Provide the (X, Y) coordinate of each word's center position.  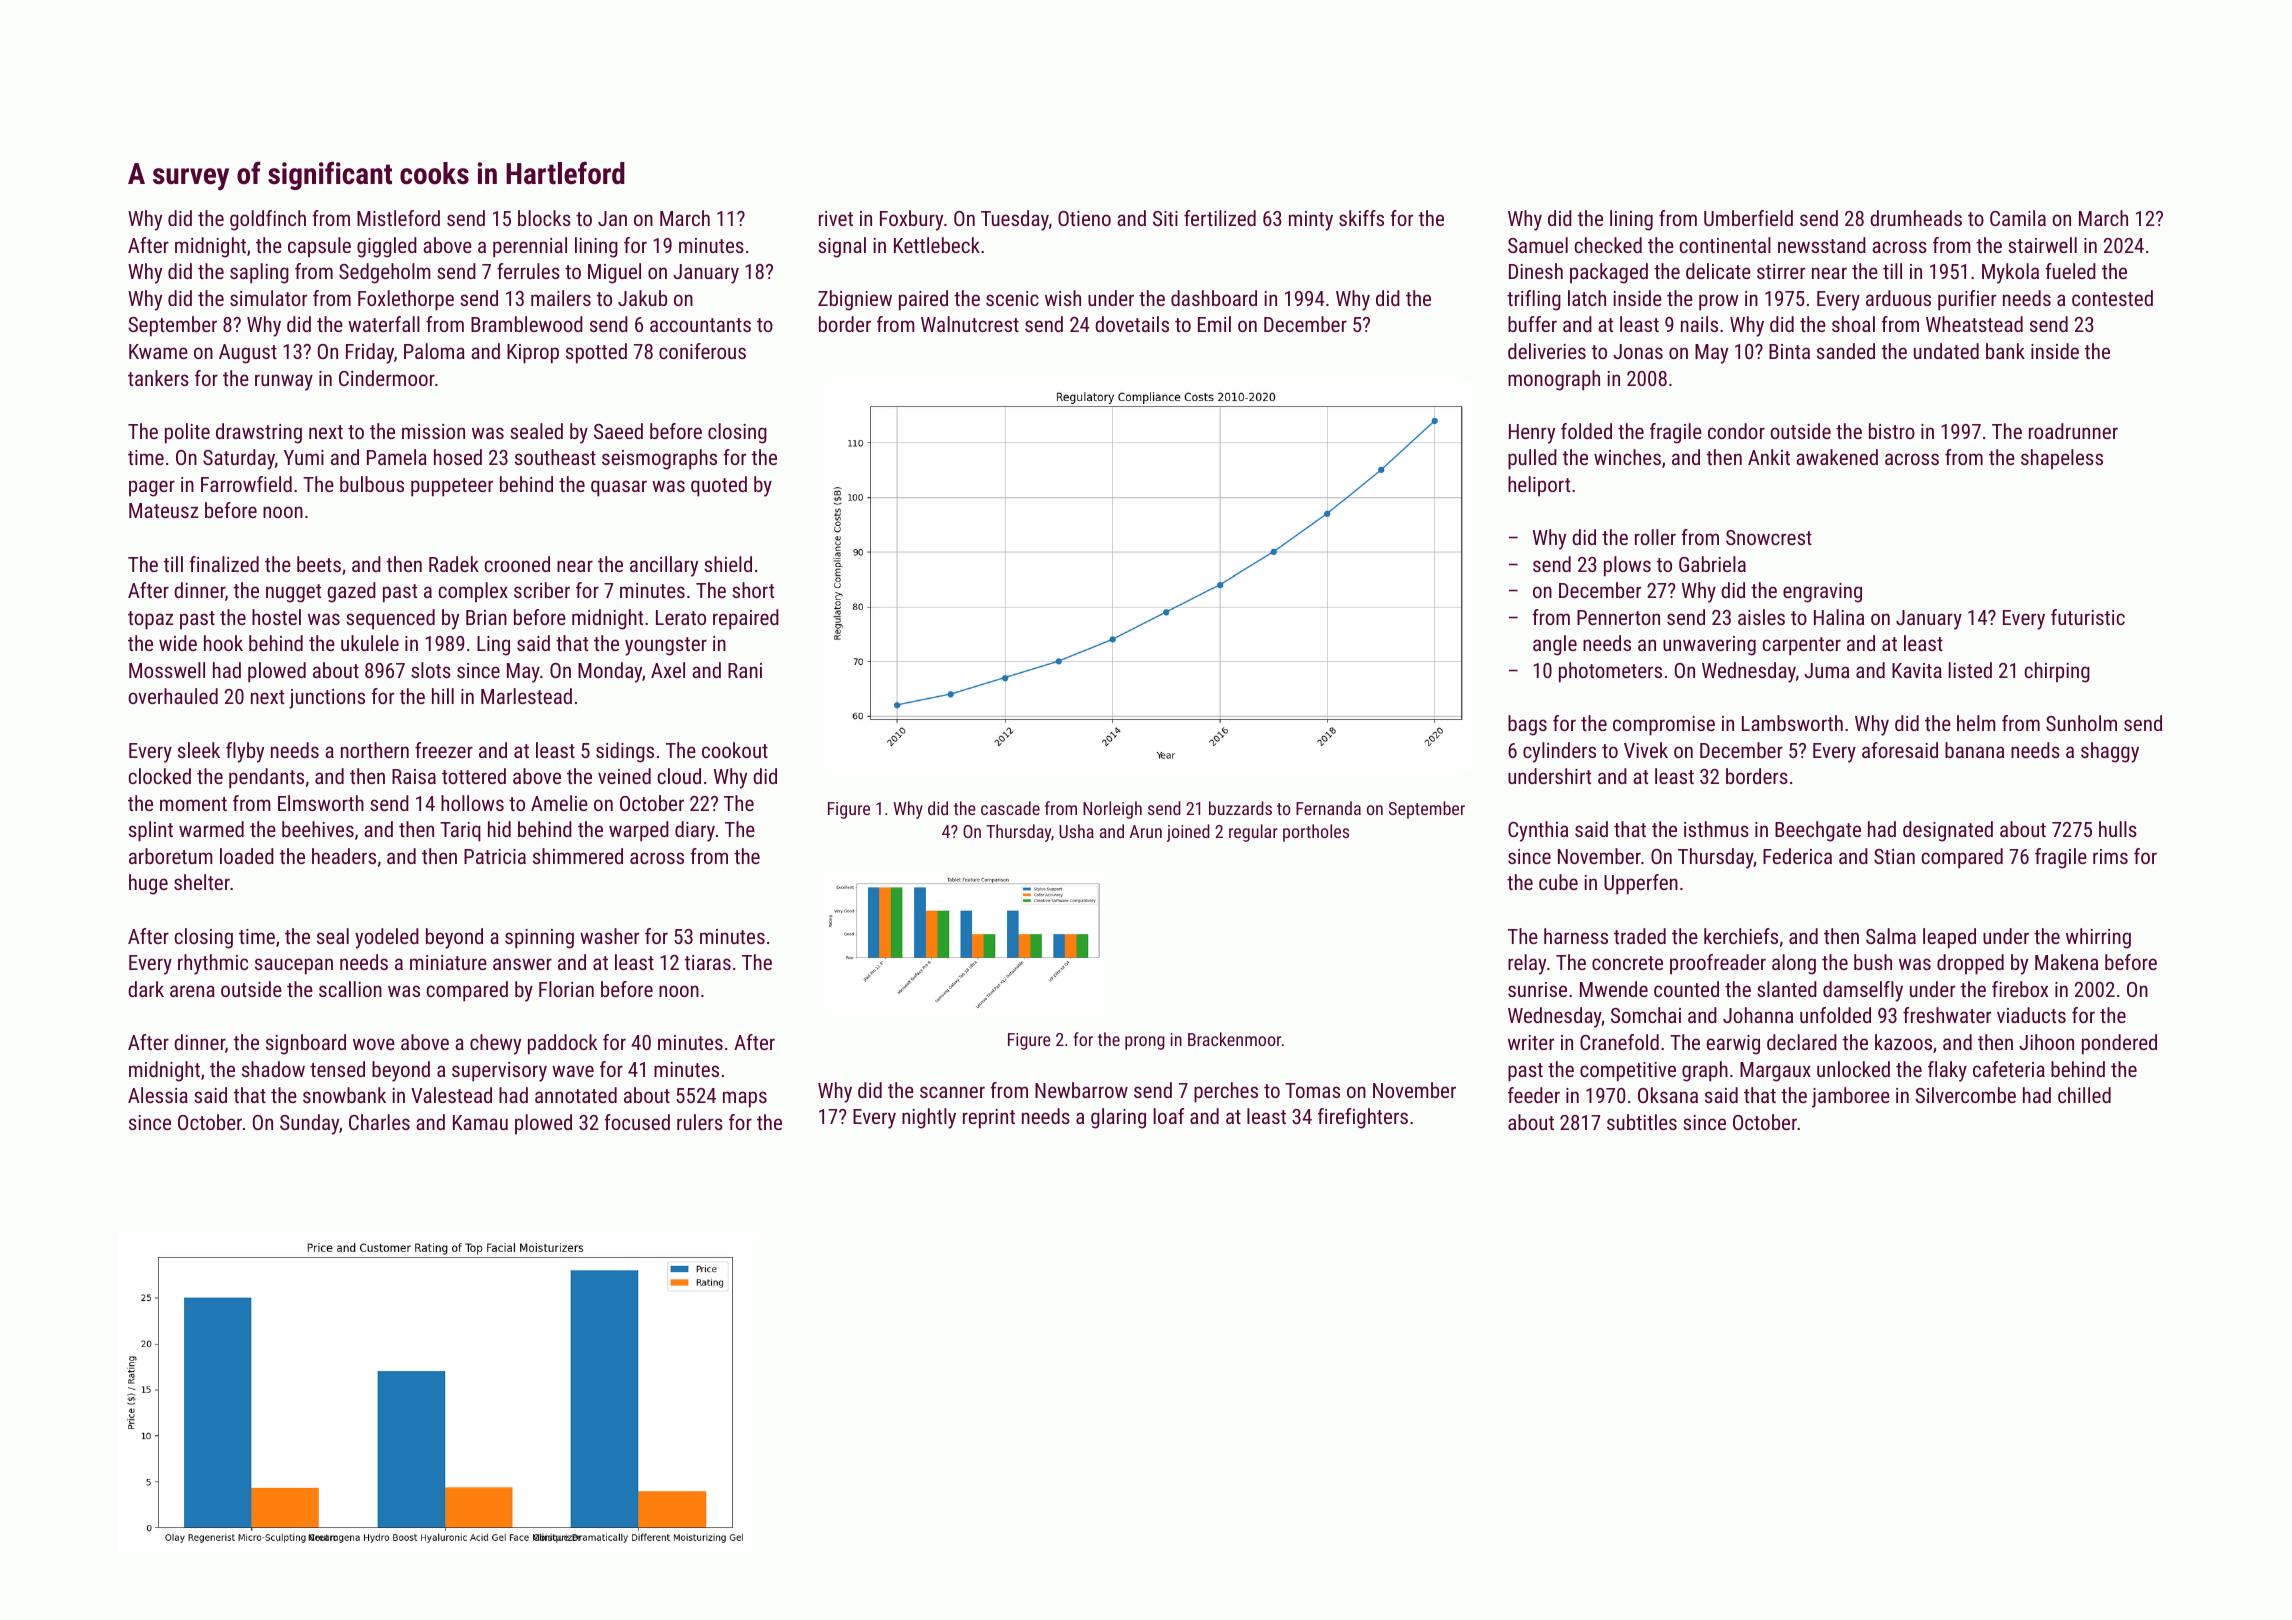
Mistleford (398, 218)
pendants (266, 778)
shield (728, 564)
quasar (619, 488)
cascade (1010, 808)
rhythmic (213, 964)
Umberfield (1748, 218)
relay (1527, 964)
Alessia (158, 1095)
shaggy (2110, 752)
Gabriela (1712, 564)
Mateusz (163, 510)
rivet (836, 218)
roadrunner (2073, 431)
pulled (1532, 459)
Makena (2066, 962)
